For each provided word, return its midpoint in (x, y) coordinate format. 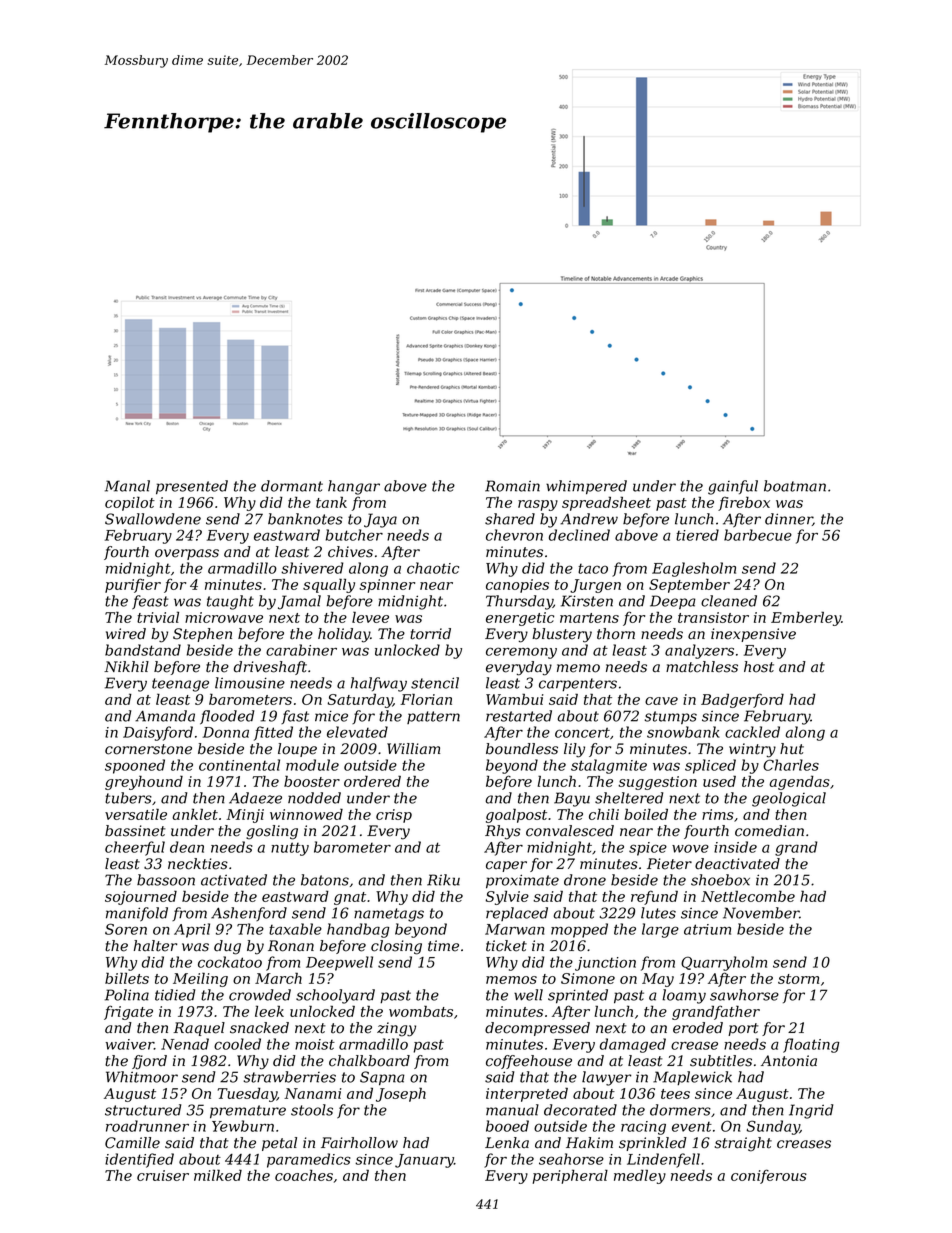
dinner (789, 519)
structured (143, 1110)
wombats (421, 1011)
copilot (130, 503)
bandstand (143, 650)
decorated (580, 1110)
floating (811, 1045)
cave (661, 701)
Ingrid (811, 1111)
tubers (128, 798)
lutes (658, 913)
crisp (394, 816)
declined (579, 535)
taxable (295, 929)
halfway (379, 684)
